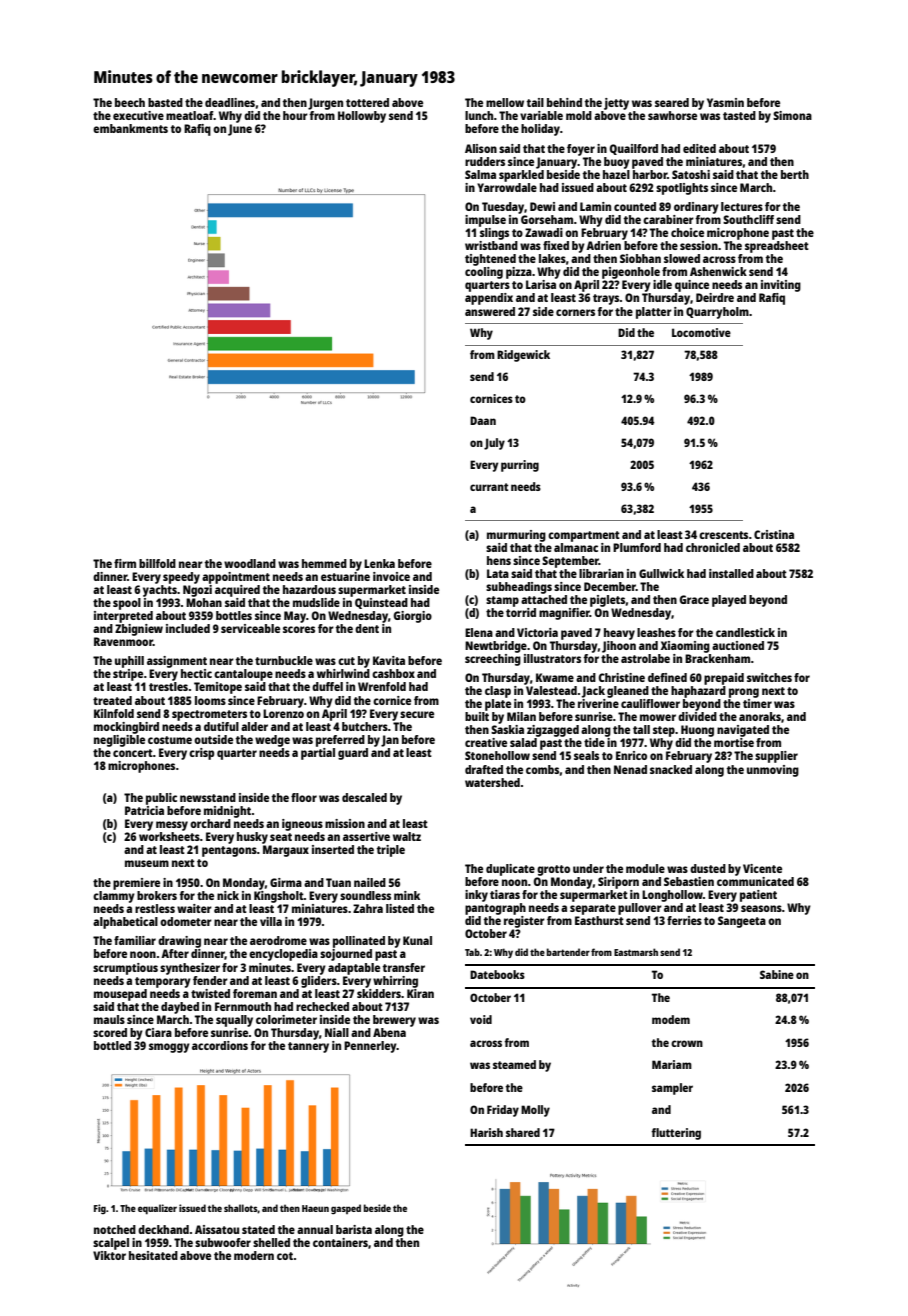  Describe the element at coordinates (708, 868) in the page. I see `dusted` at that location.
